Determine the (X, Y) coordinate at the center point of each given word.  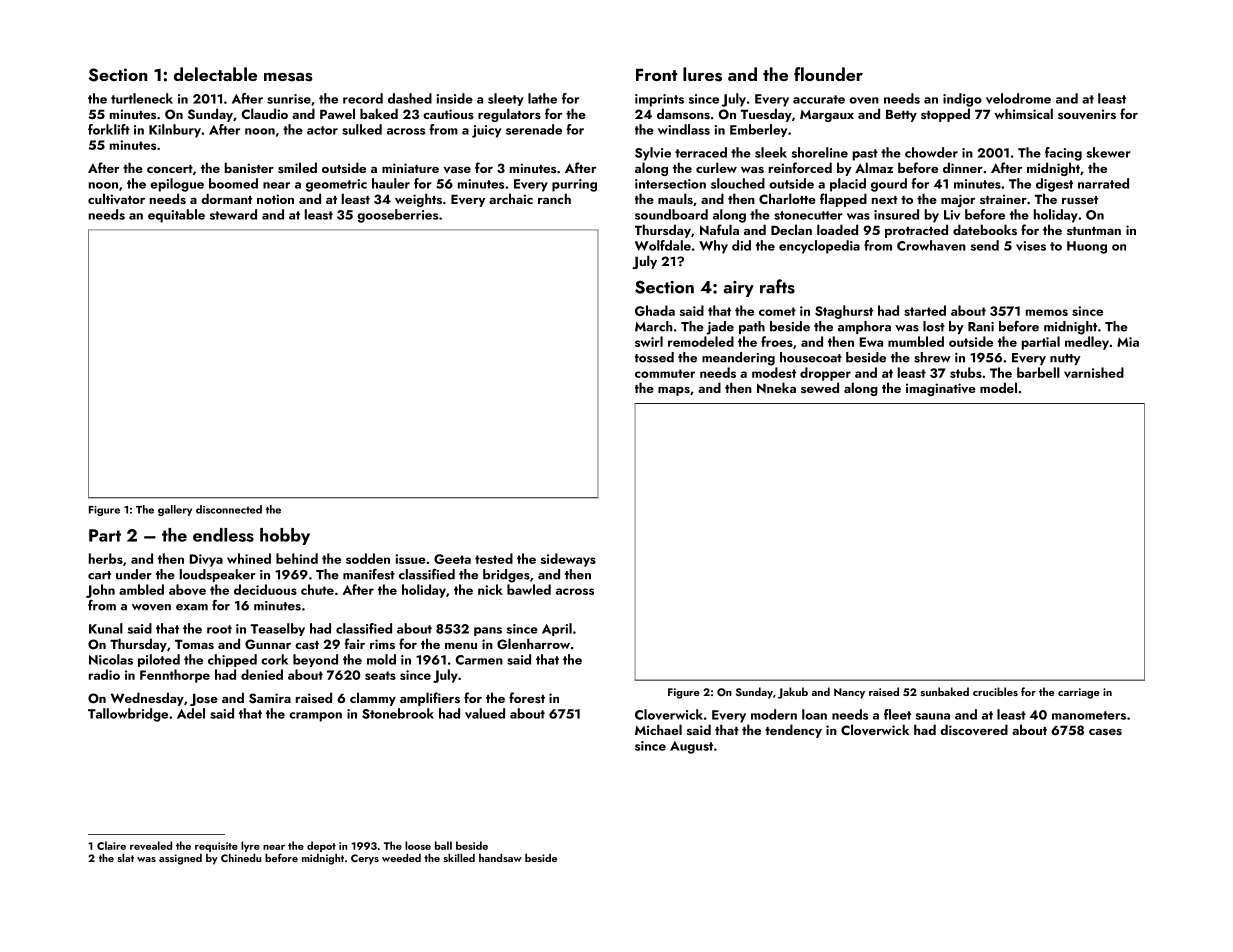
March (653, 326)
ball (443, 845)
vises (1031, 246)
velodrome (1018, 98)
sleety (506, 99)
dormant (226, 198)
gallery (175, 510)
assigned (180, 859)
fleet (897, 714)
